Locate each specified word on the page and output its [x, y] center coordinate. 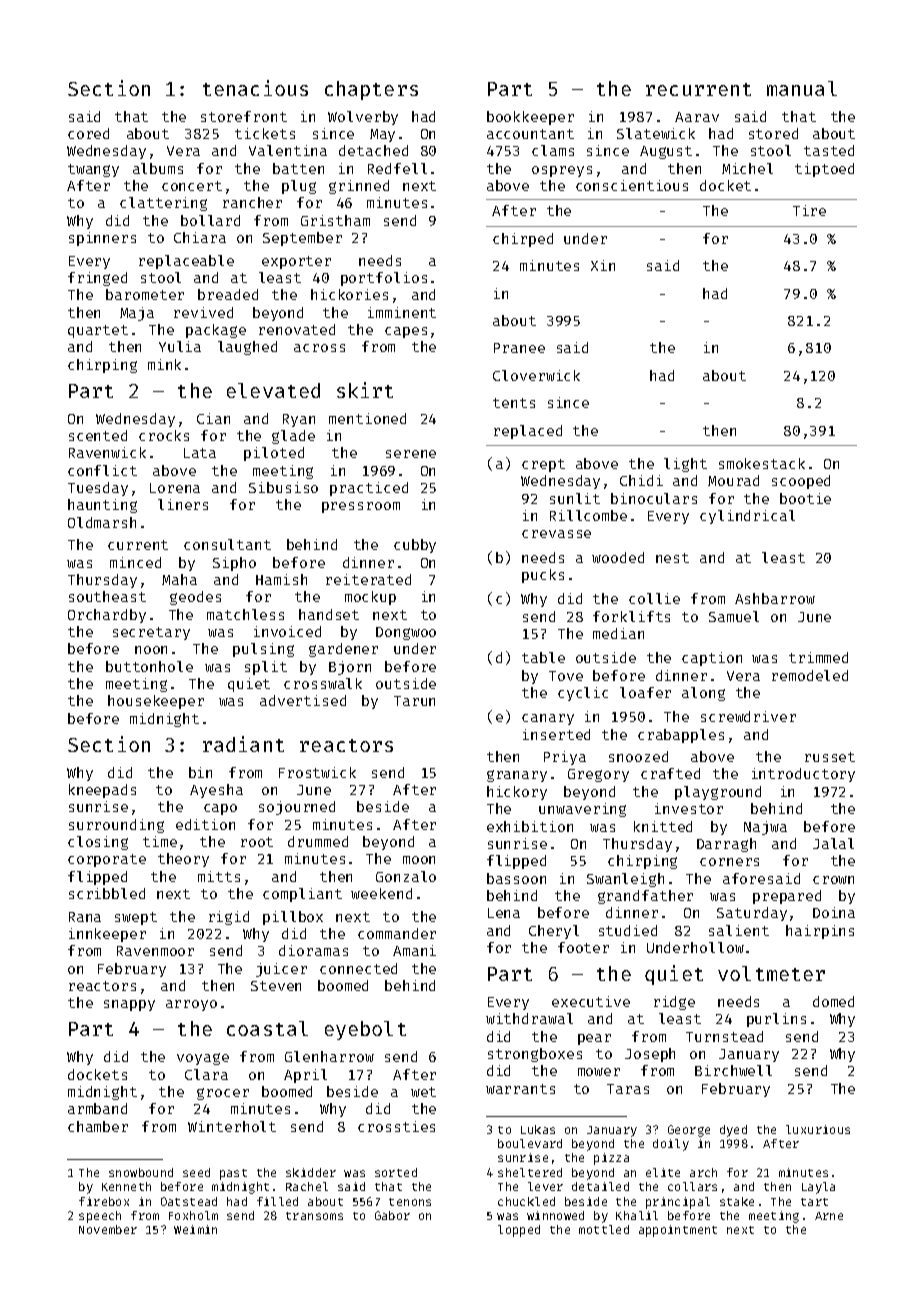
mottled [604, 1229]
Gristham [335, 220]
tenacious [255, 88]
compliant [302, 895]
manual [802, 88]
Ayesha [216, 791]
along [703, 694]
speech [100, 1217]
